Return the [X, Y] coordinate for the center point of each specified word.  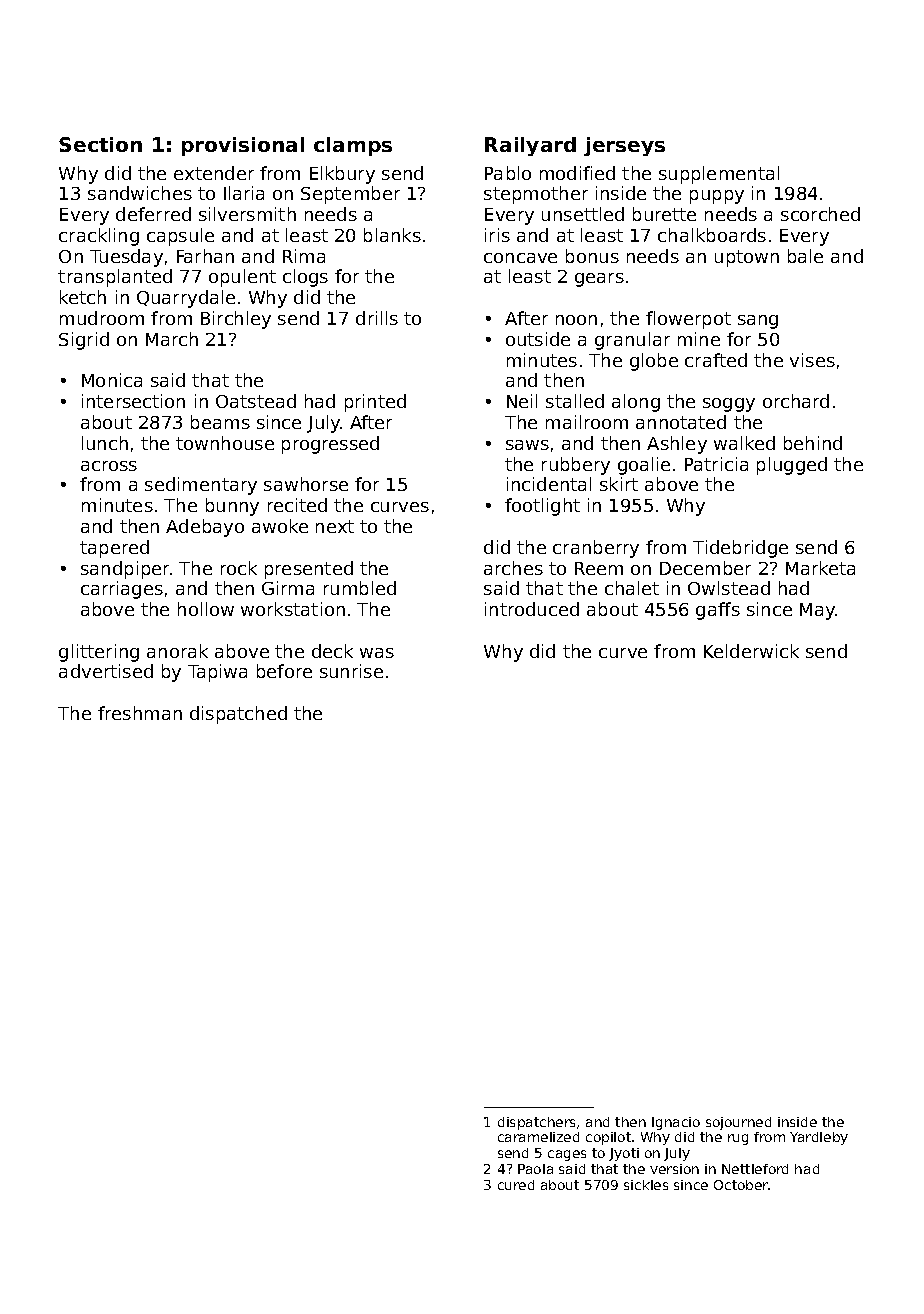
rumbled [360, 588]
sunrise [351, 671]
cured [516, 1185]
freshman [140, 713]
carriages [122, 590]
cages [567, 1155]
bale [805, 256]
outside [538, 339]
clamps [353, 146]
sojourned [738, 1123]
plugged [792, 466]
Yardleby [819, 1138]
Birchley [236, 320]
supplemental [719, 175]
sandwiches [140, 193]
